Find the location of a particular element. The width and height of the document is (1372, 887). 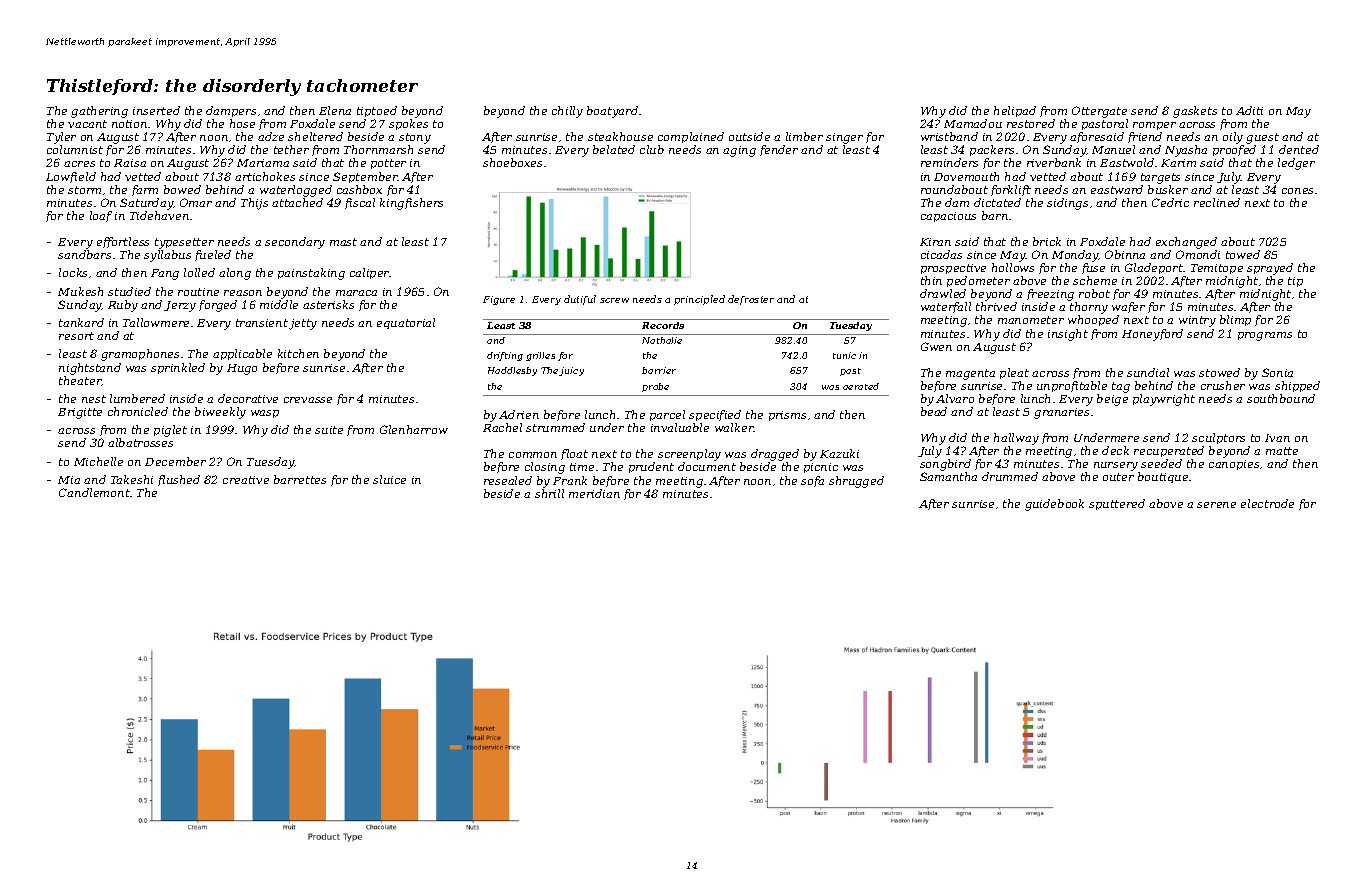

invaluable is located at coordinates (680, 427).
